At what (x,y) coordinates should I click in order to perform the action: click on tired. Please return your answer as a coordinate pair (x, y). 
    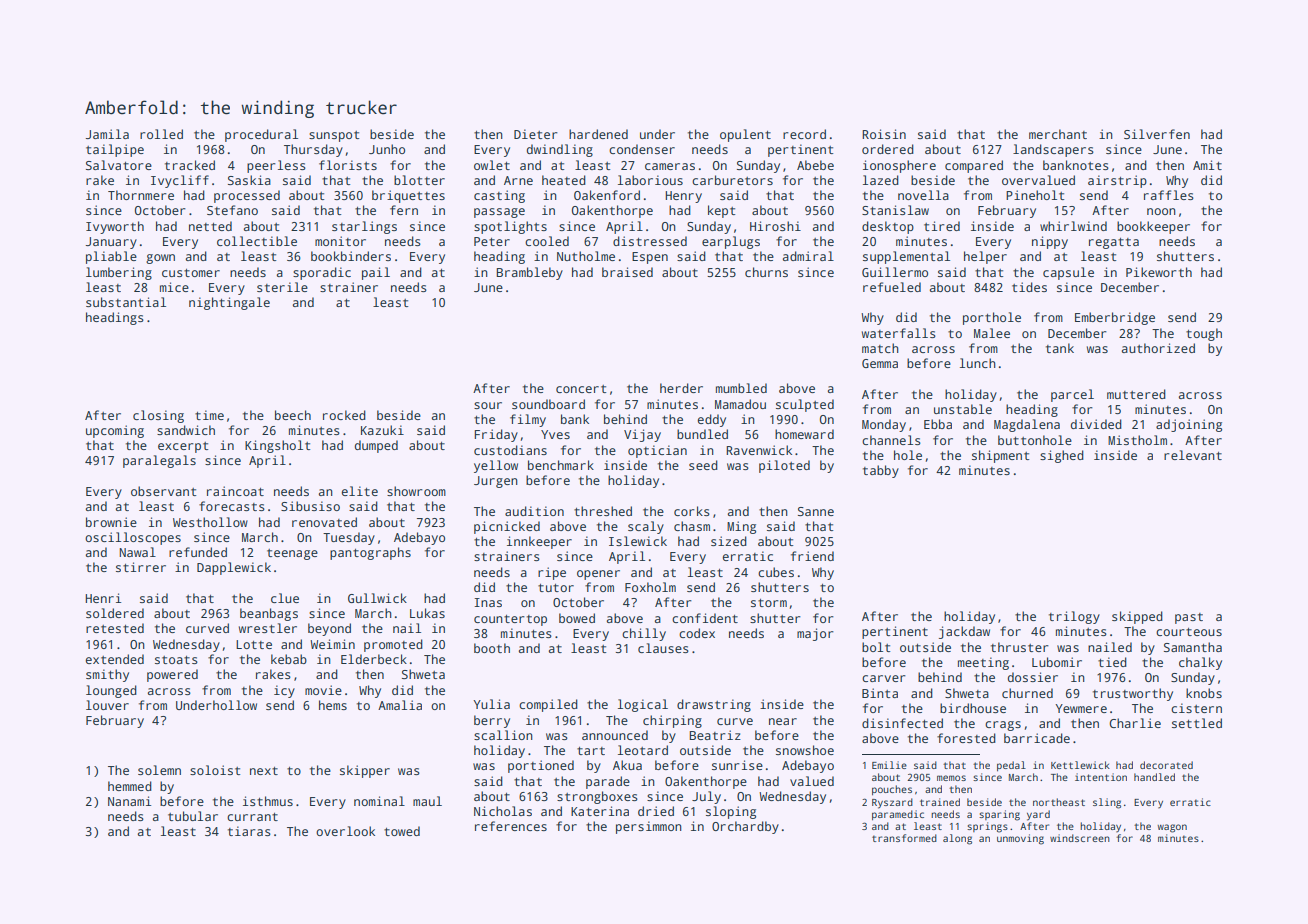
    Looking at the image, I should click on (942, 226).
